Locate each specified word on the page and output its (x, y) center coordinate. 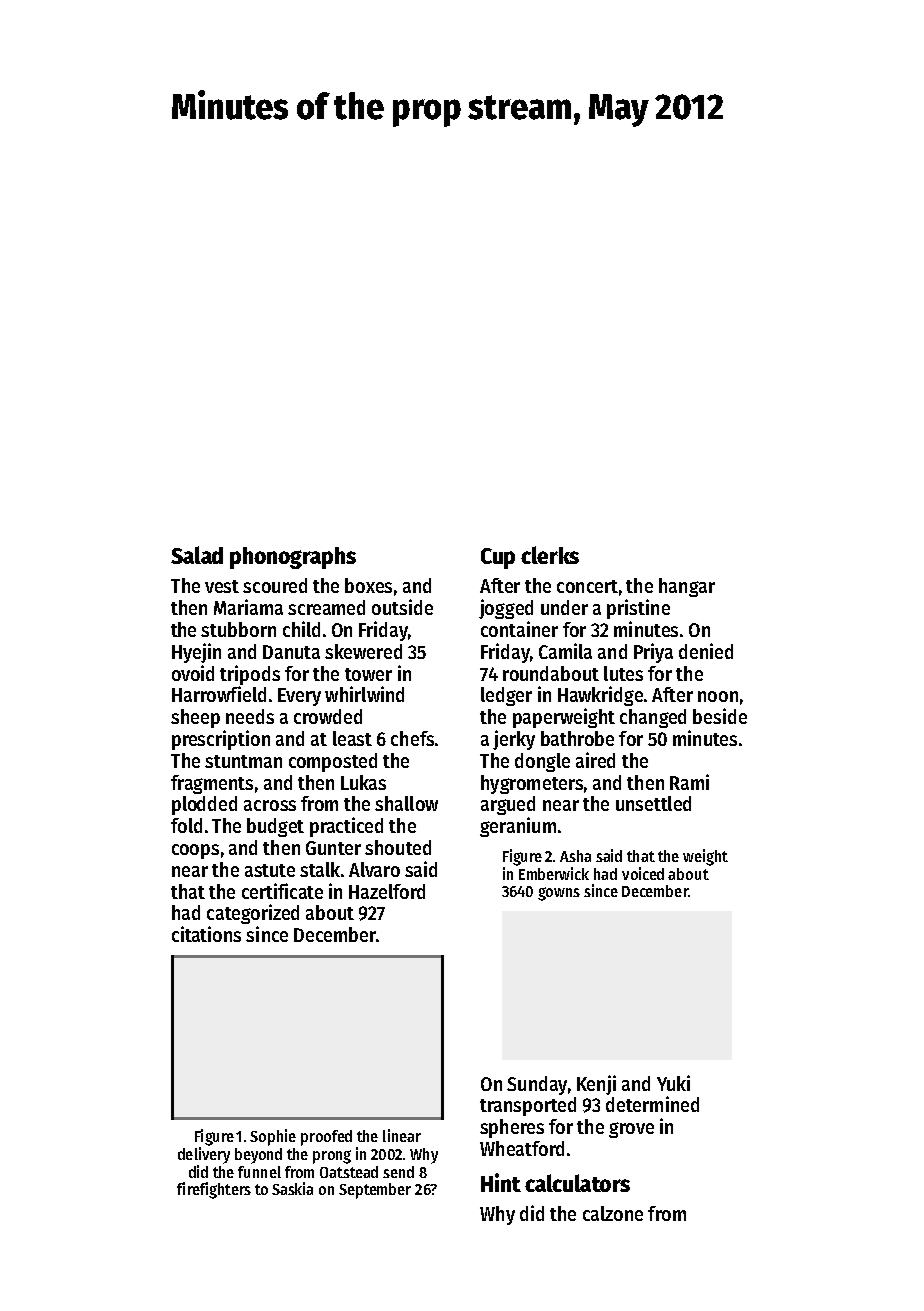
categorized (253, 914)
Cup (498, 558)
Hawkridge (600, 696)
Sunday (537, 1085)
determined (652, 1104)
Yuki (673, 1083)
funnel (259, 1172)
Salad (197, 555)
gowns (559, 894)
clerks (550, 555)
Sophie (273, 1137)
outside (402, 607)
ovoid (193, 673)
